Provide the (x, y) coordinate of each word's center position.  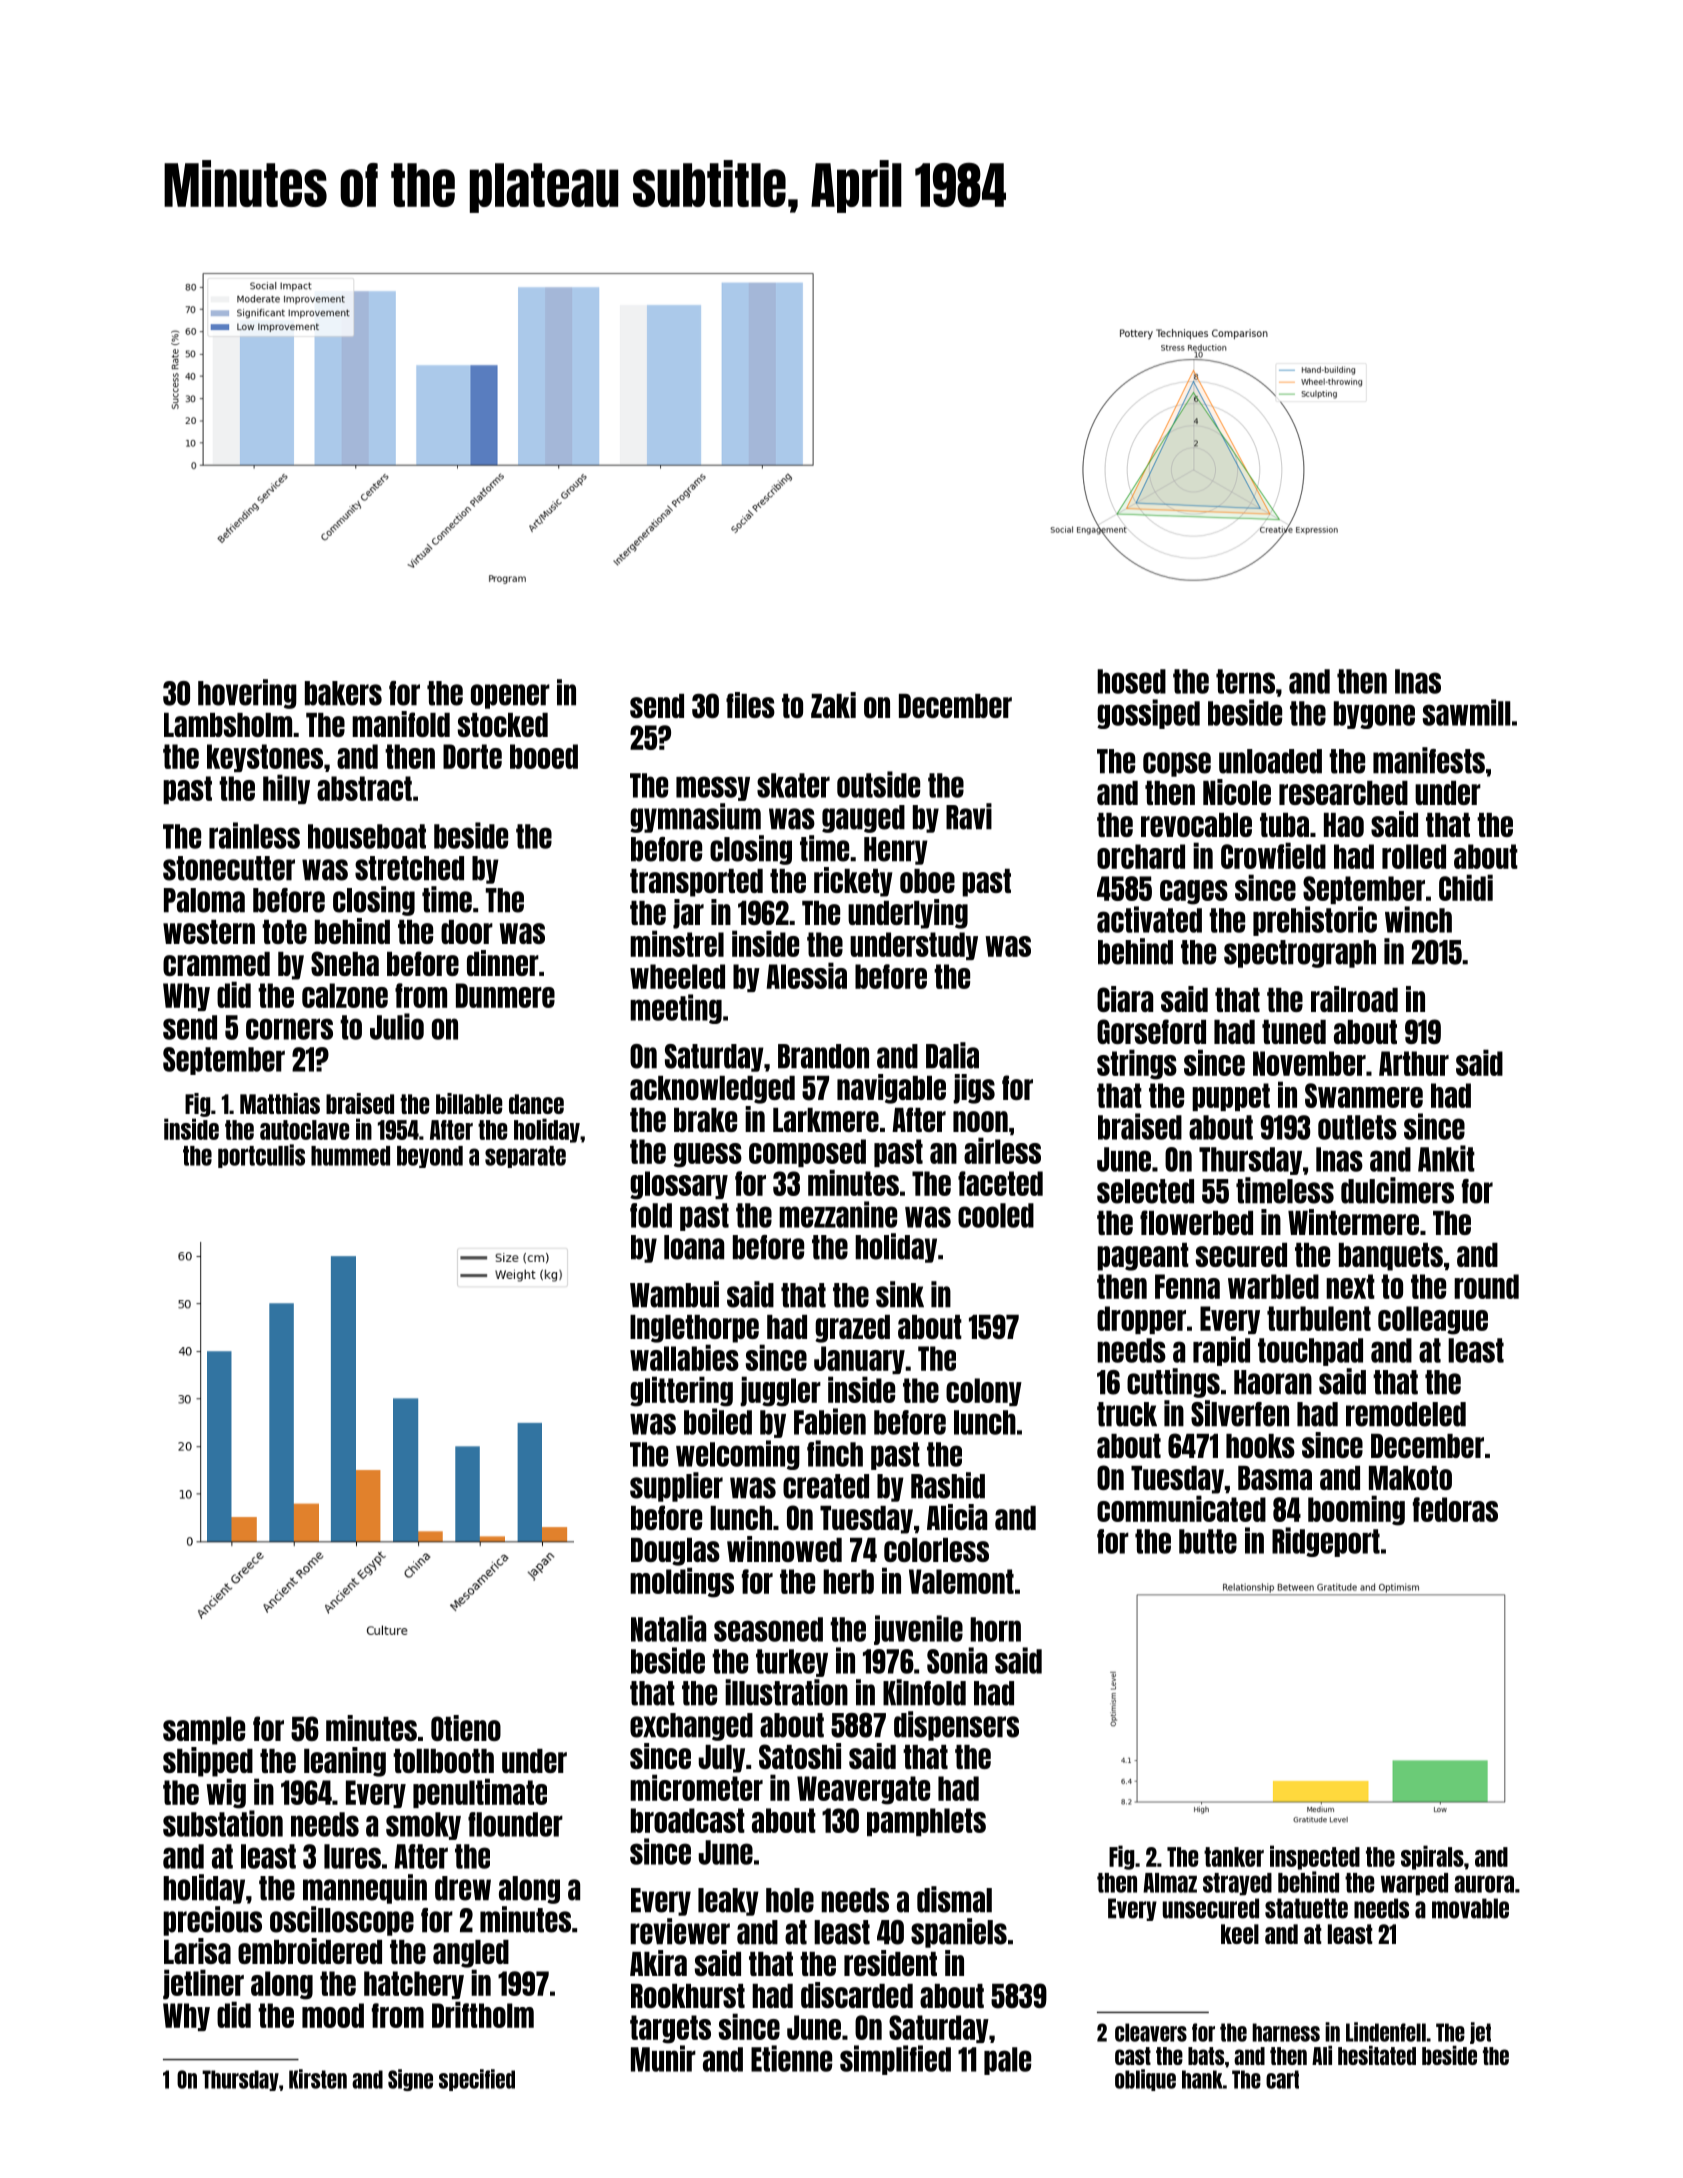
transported (696, 883)
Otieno (466, 1728)
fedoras (1455, 1509)
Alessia (807, 975)
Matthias (280, 1103)
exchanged (691, 1727)
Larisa (197, 1951)
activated (1149, 919)
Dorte (472, 756)
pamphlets (926, 1822)
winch (1418, 919)
